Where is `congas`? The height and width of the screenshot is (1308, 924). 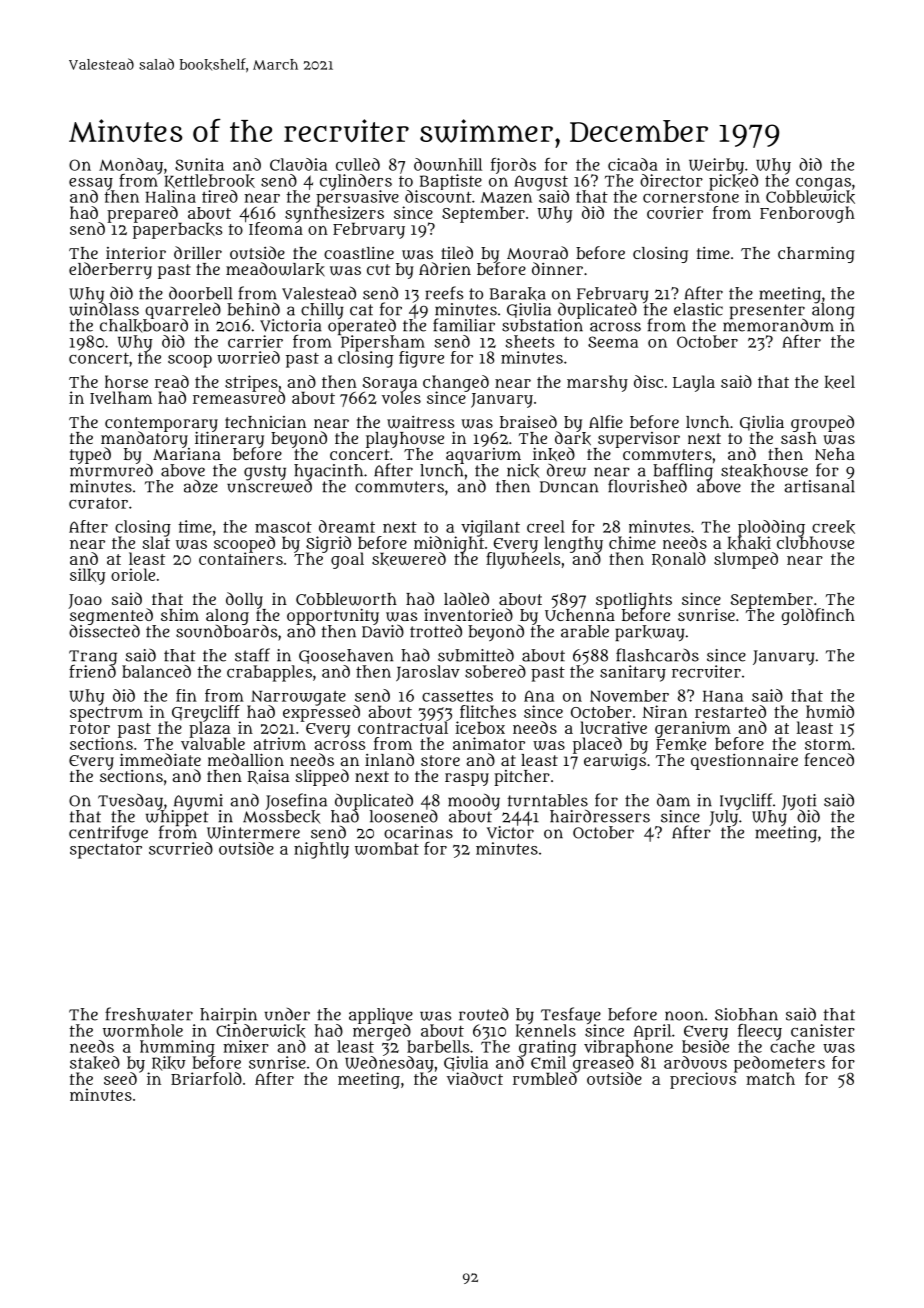
congas is located at coordinates (823, 183).
